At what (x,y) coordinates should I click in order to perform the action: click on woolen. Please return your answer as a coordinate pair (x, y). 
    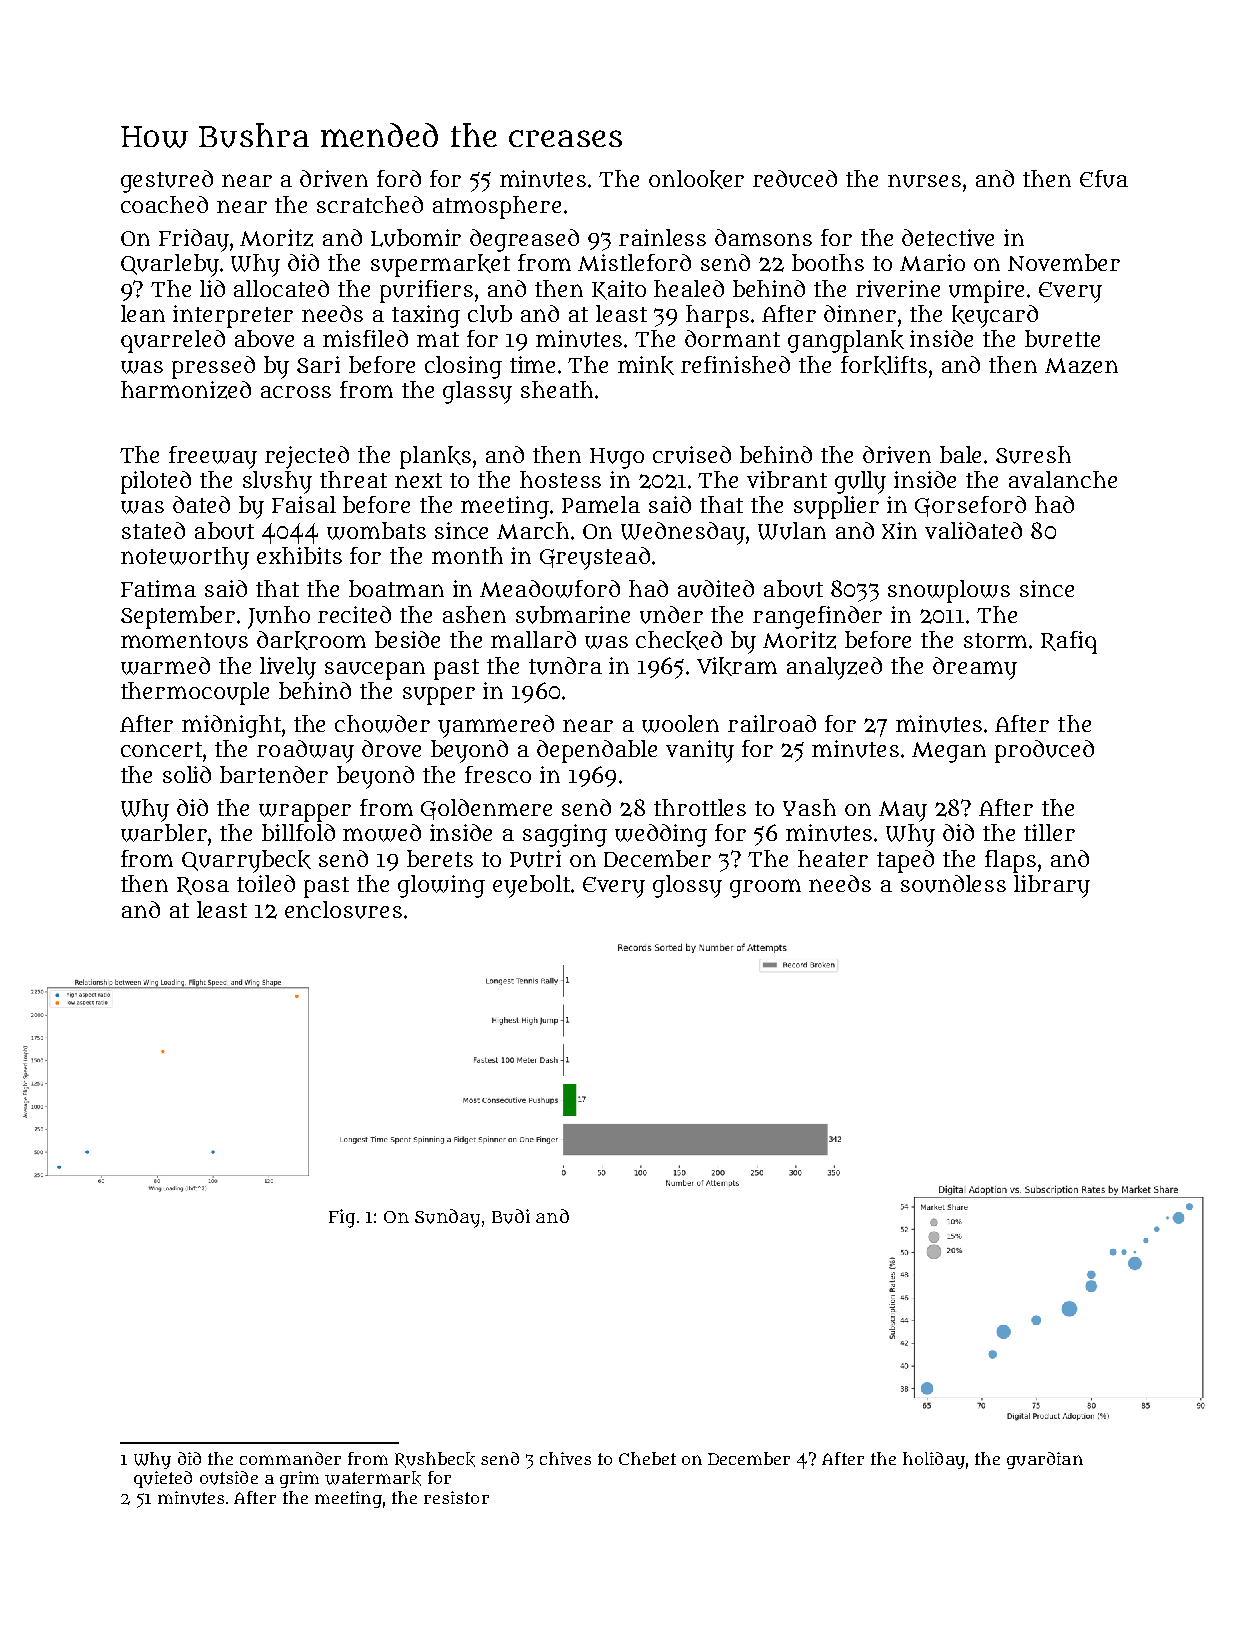
    Looking at the image, I should click on (680, 724).
